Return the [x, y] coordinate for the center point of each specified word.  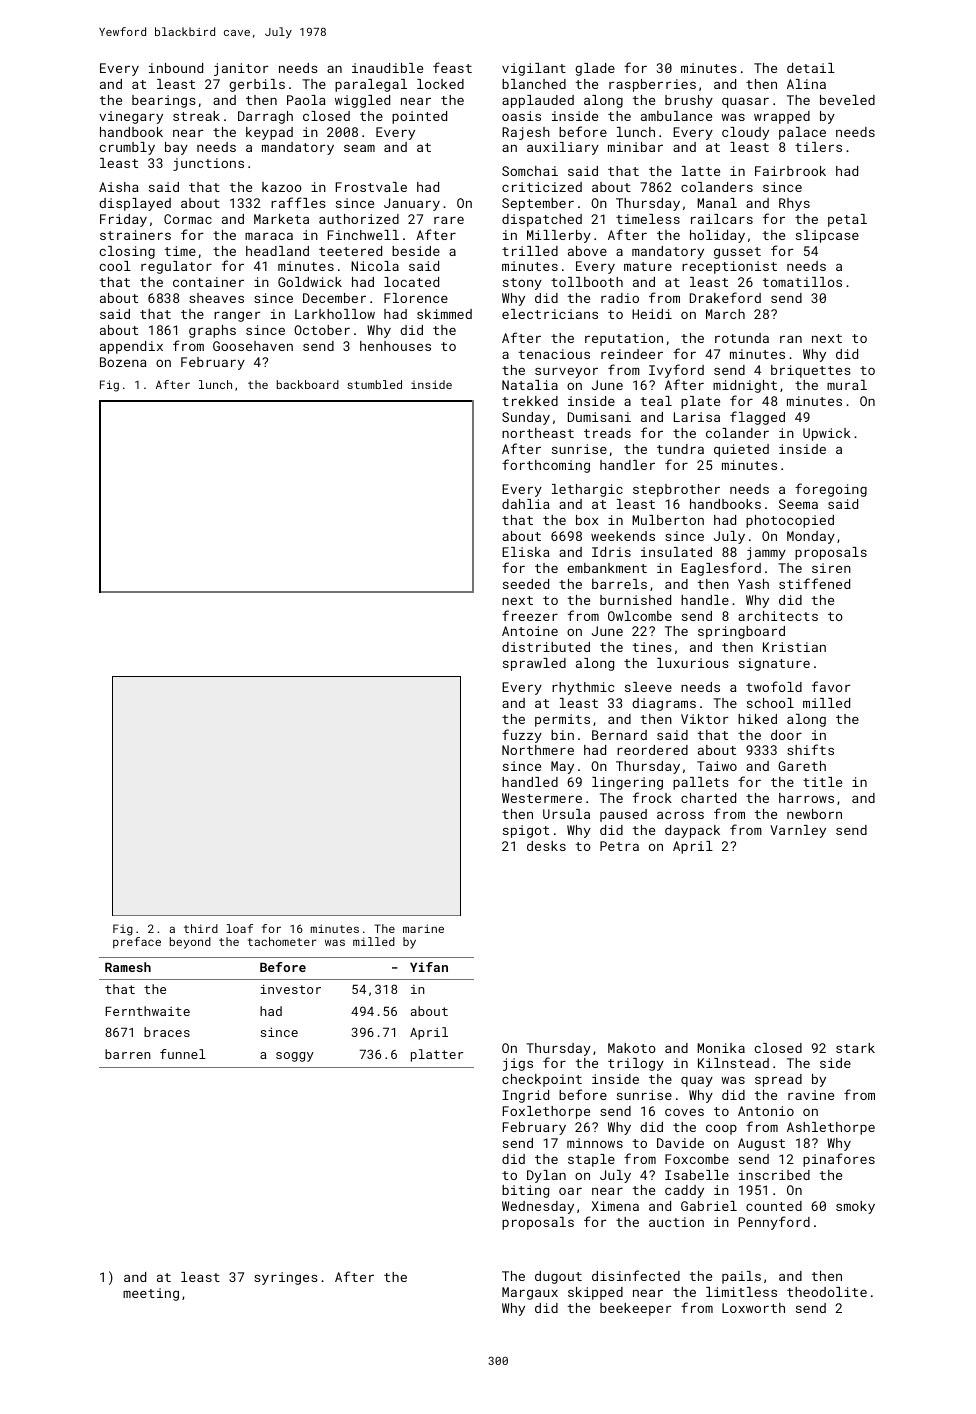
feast [452, 67]
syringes [286, 1278]
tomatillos [802, 282]
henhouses [395, 346]
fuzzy [522, 736]
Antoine [530, 631]
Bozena [123, 362]
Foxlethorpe [546, 1112]
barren [128, 1054]
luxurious [693, 663]
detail [811, 68]
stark [855, 1048]
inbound [176, 68]
